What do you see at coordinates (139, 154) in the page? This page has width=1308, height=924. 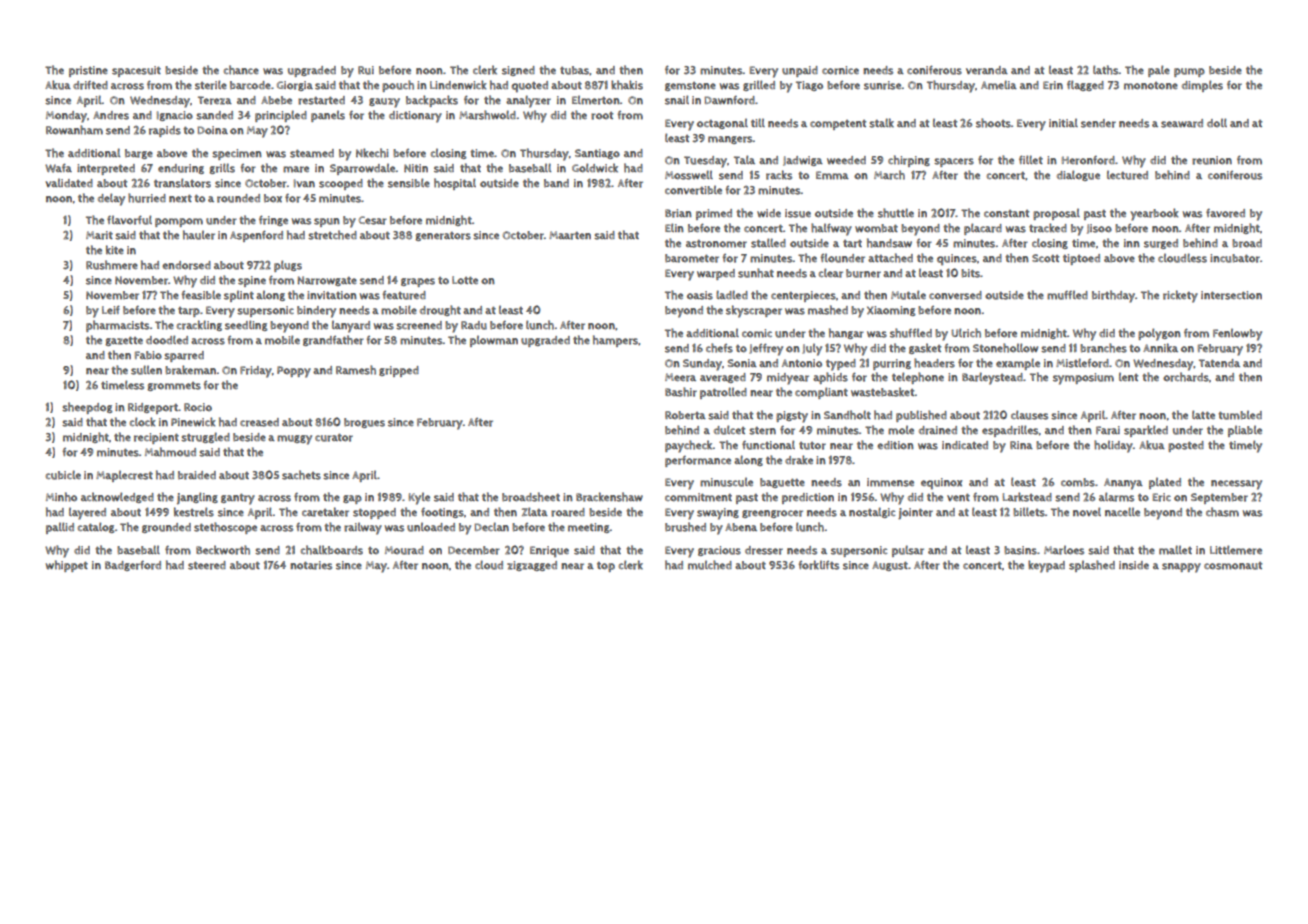 I see `barge` at bounding box center [139, 154].
